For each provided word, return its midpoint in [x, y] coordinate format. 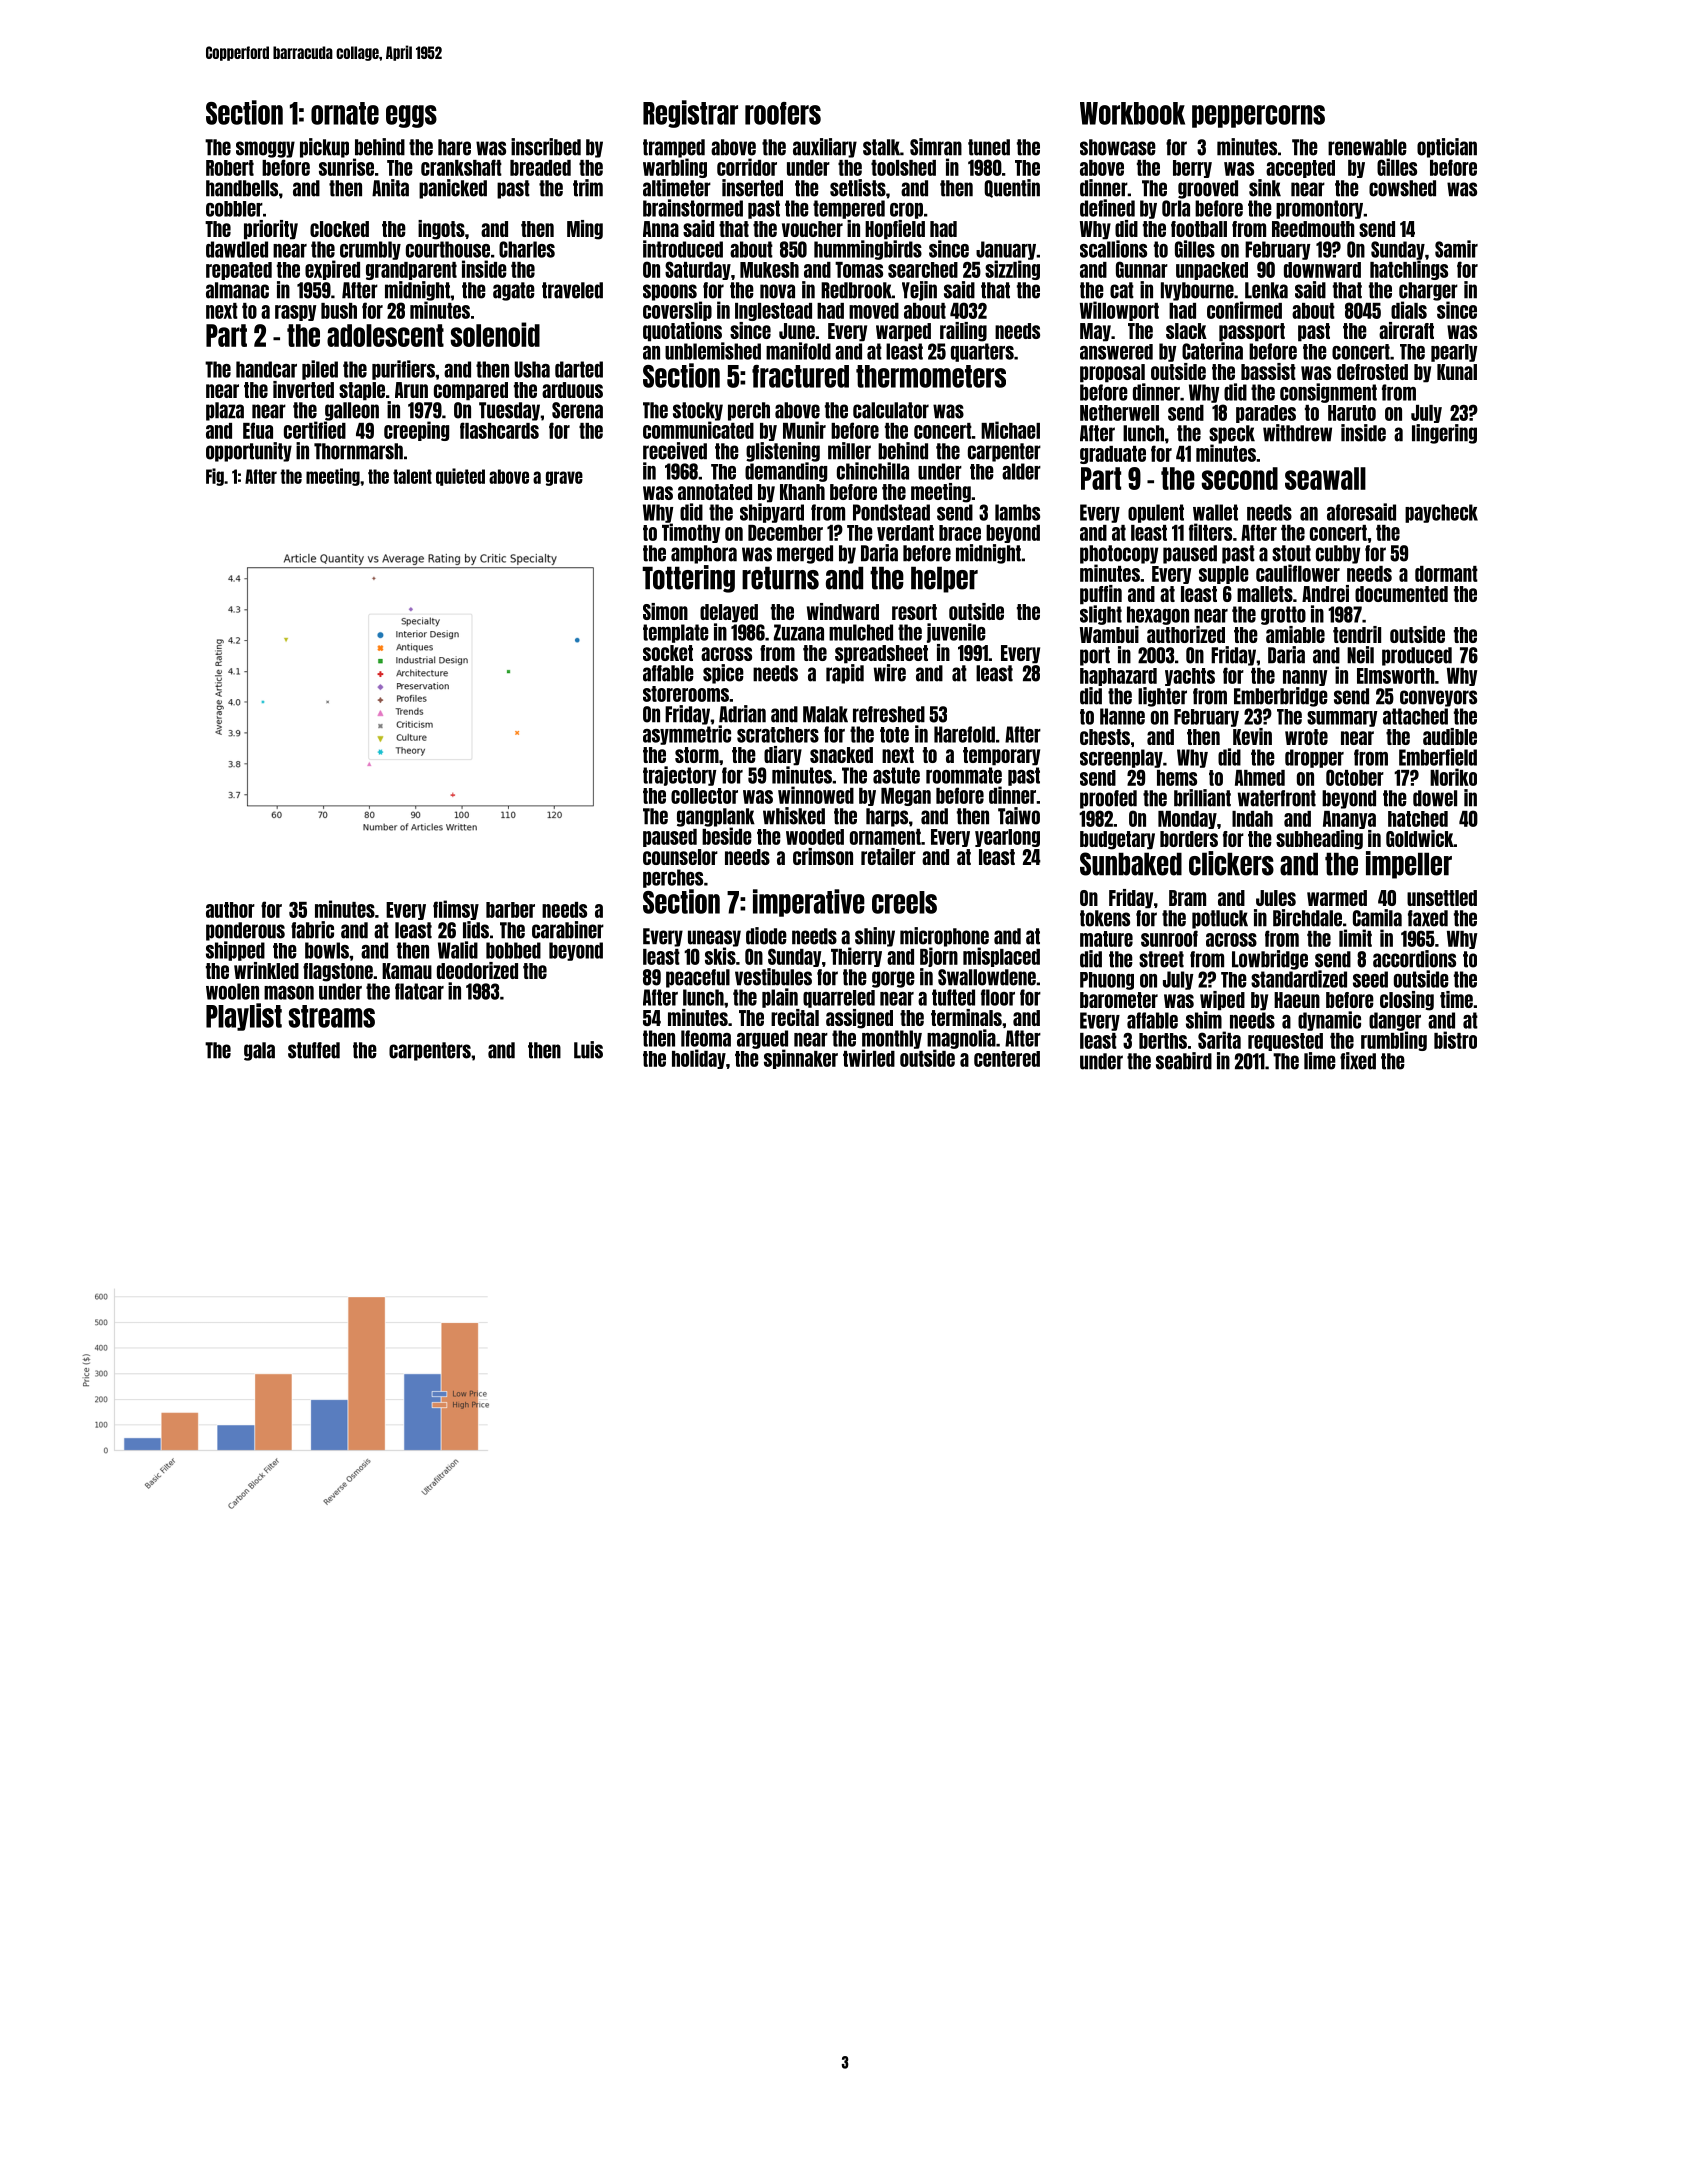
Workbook [1132, 113]
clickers [1231, 863]
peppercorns [1258, 116]
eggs [411, 116]
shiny [875, 937]
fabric [312, 930]
